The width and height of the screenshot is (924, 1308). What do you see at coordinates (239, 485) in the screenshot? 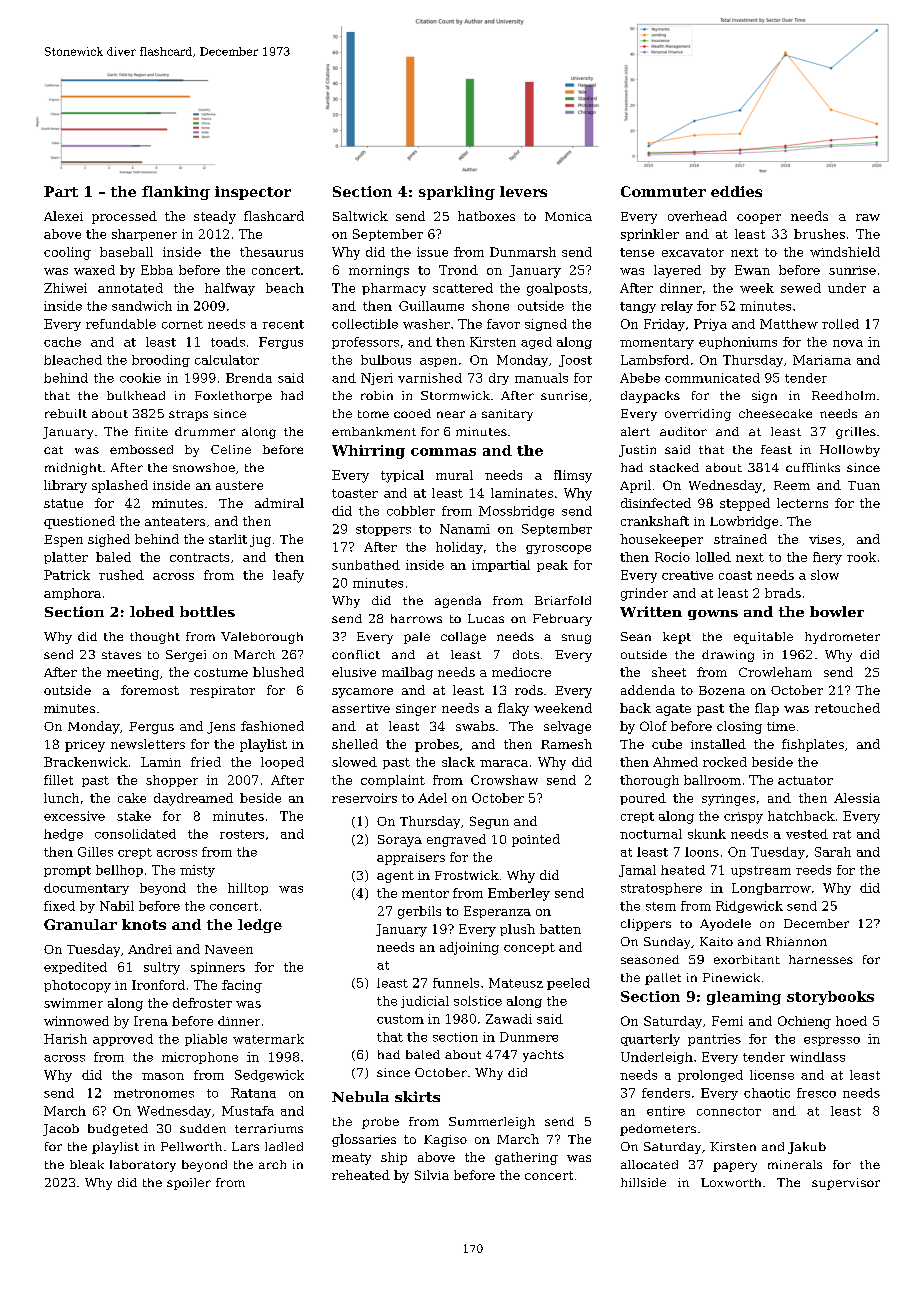
I see `austere` at bounding box center [239, 485].
